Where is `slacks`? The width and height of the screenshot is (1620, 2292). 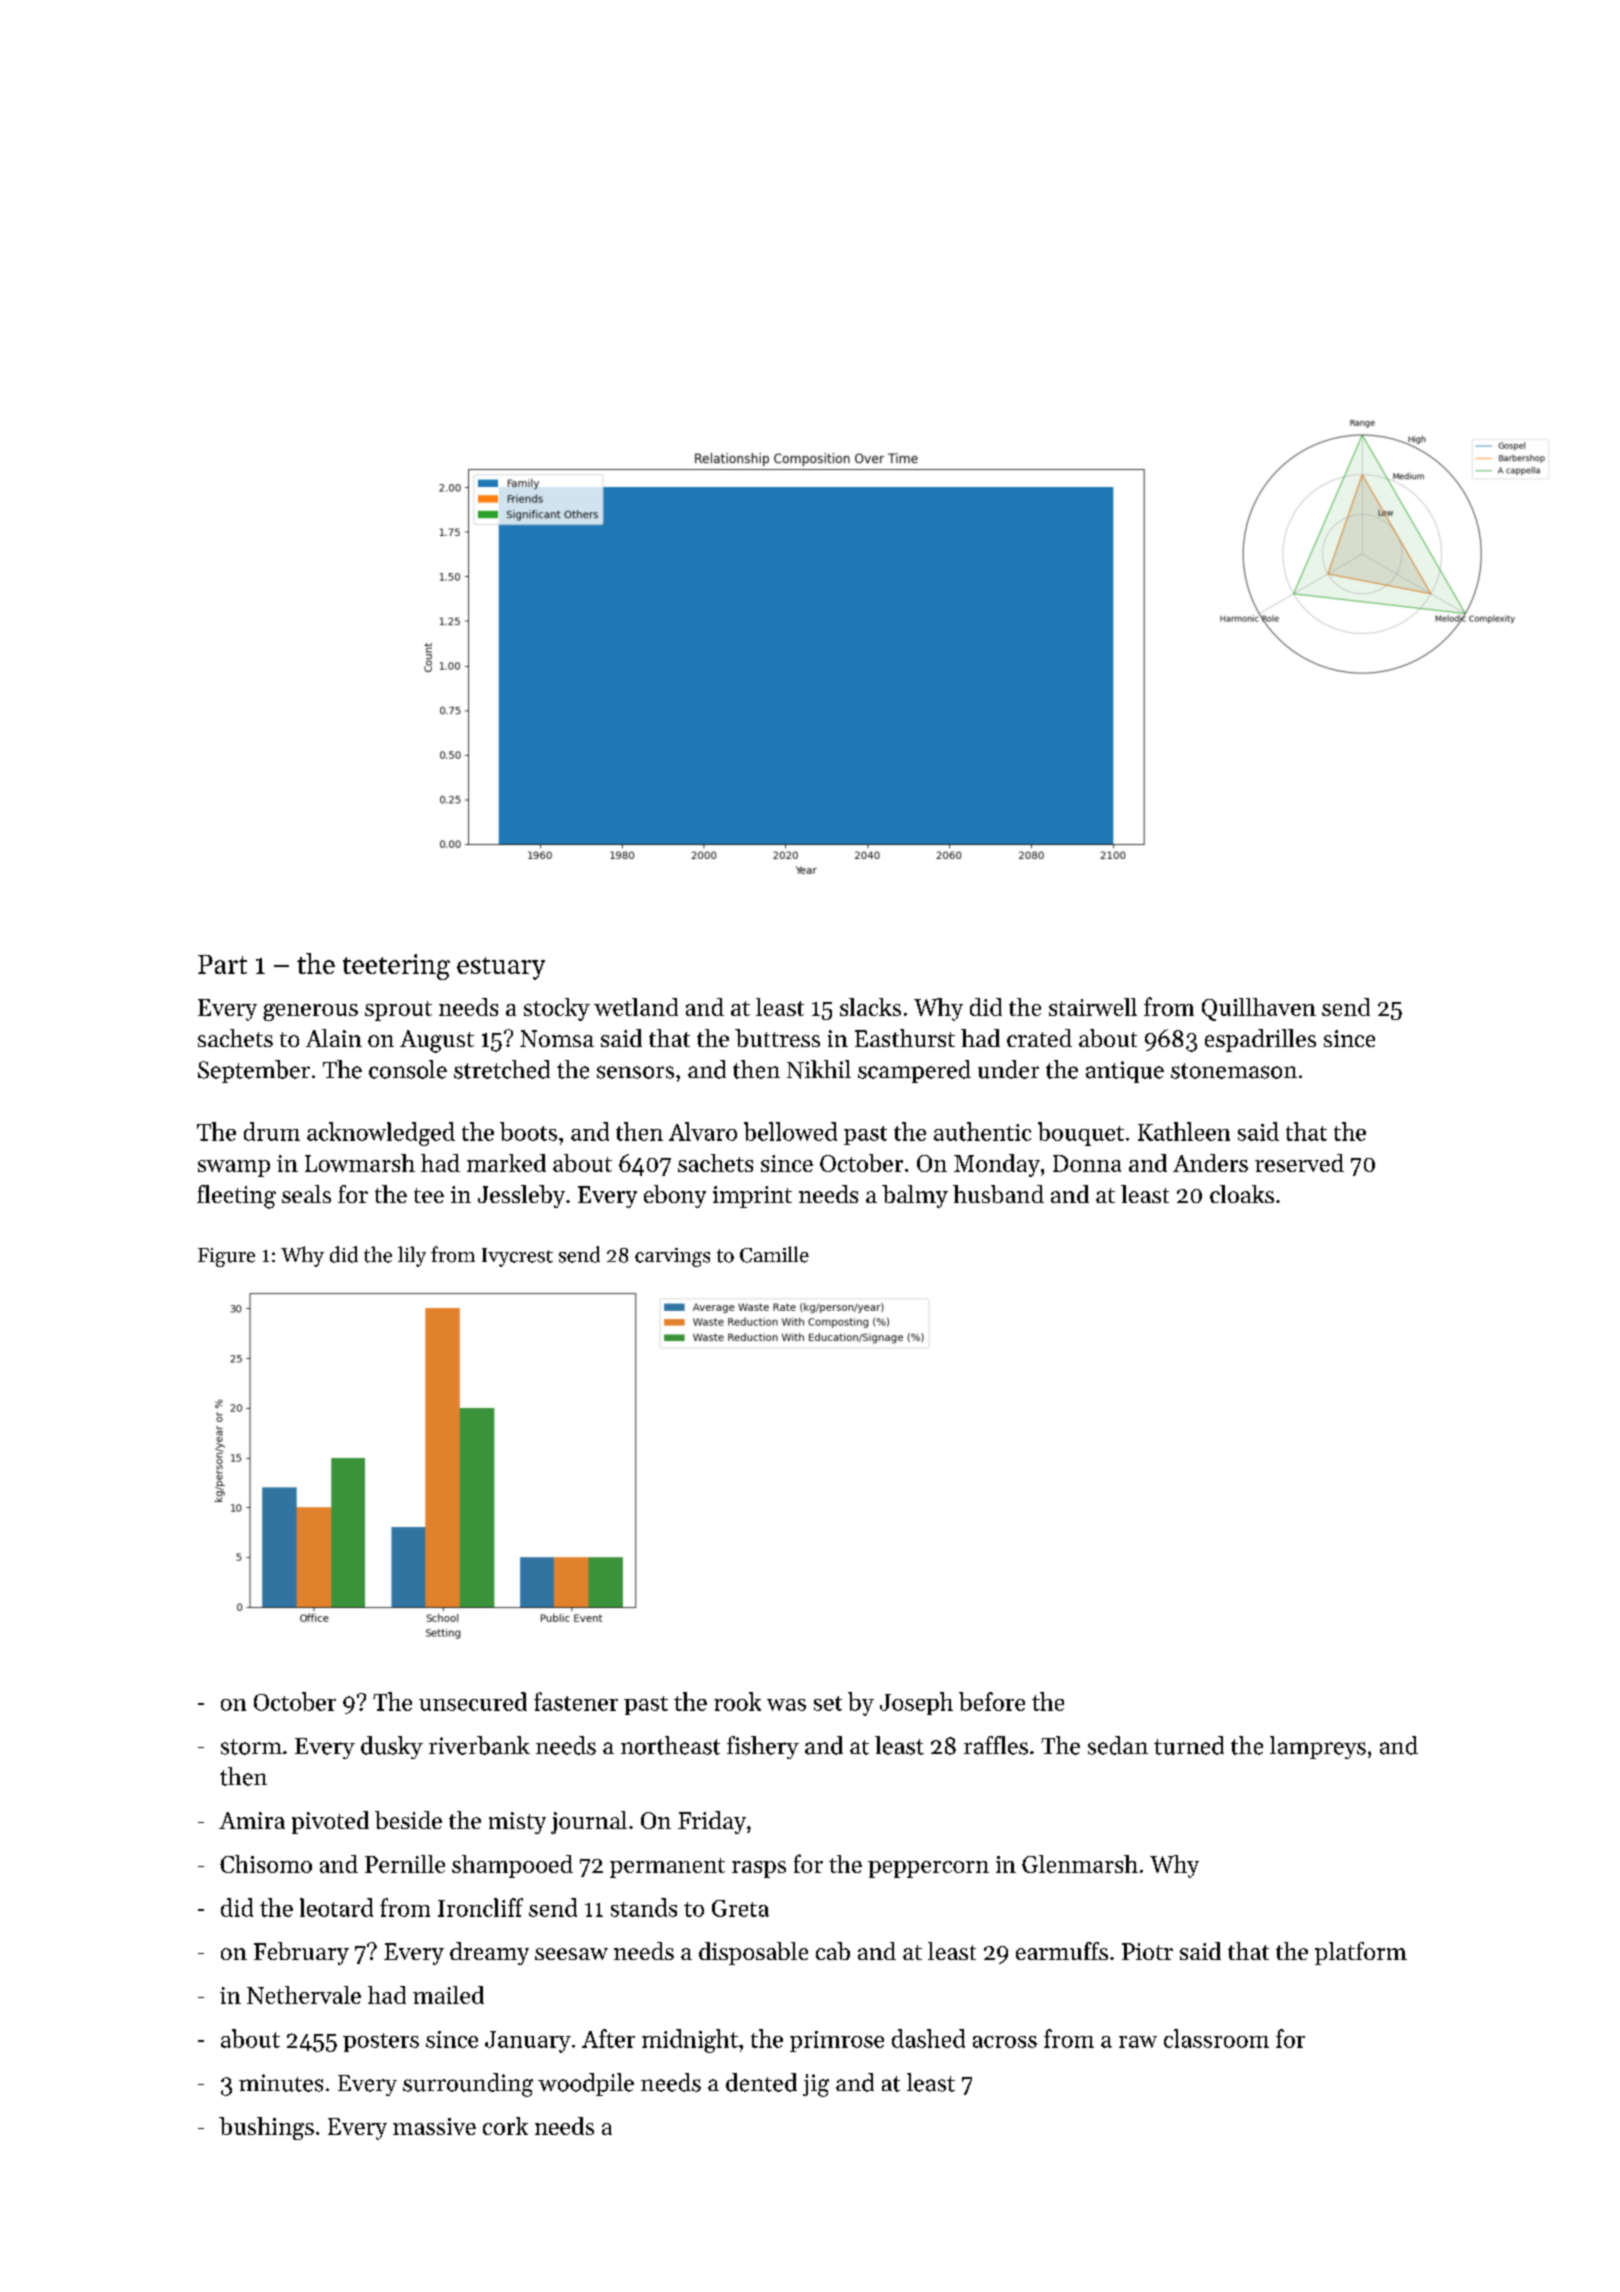
slacks is located at coordinates (870, 1007).
